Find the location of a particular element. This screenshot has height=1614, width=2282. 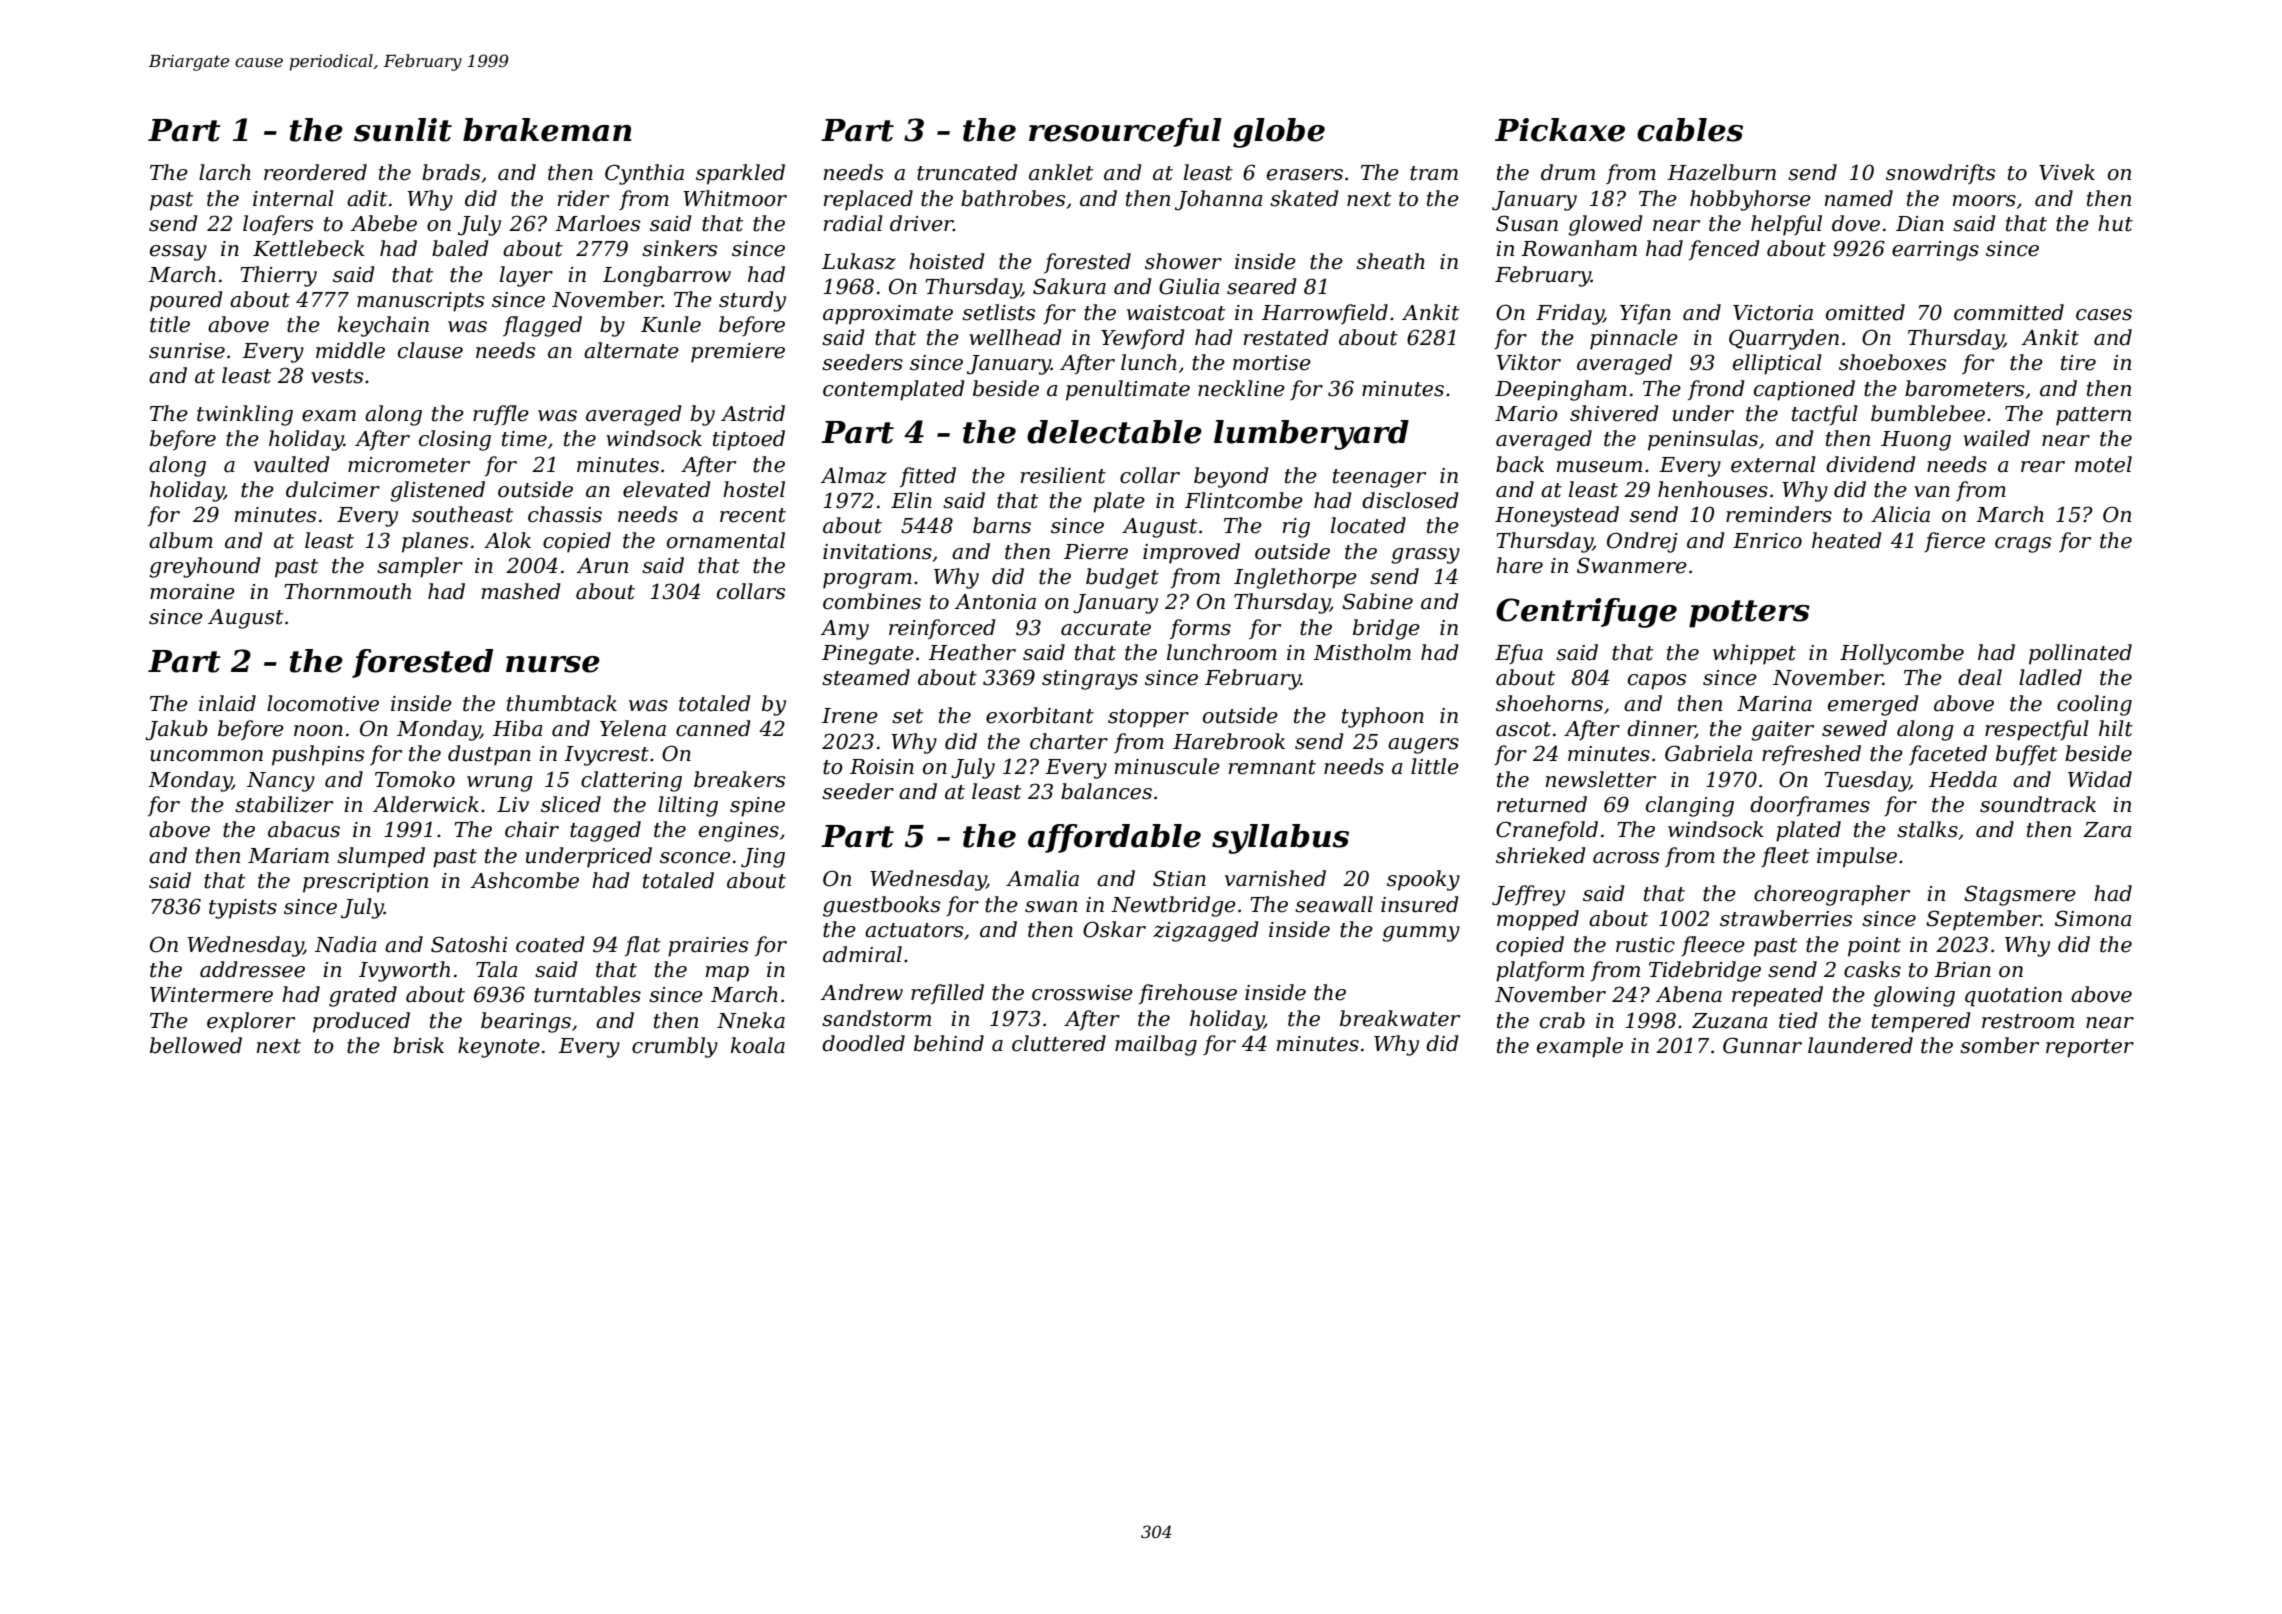

somber is located at coordinates (1999, 1045).
